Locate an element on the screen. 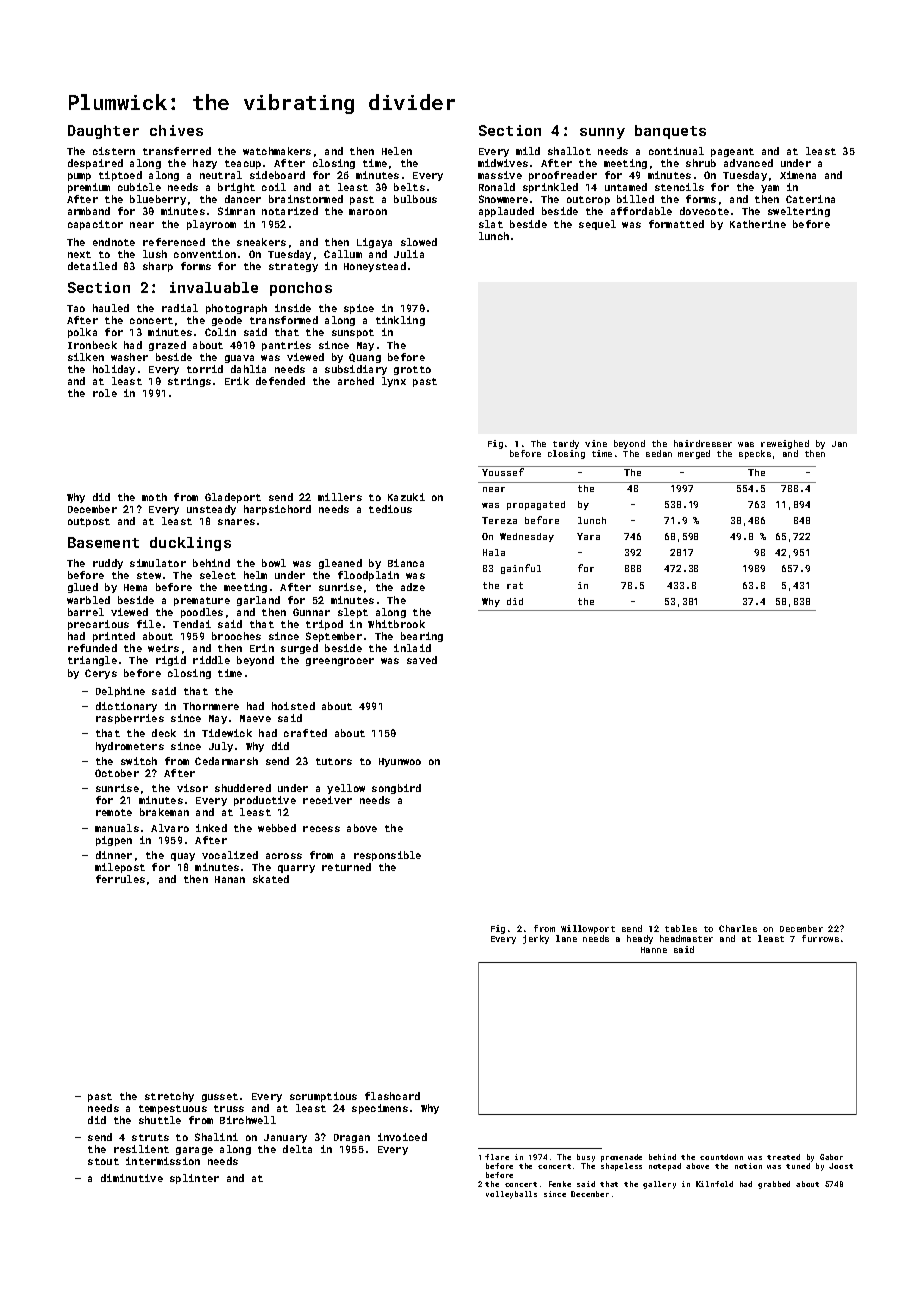 The height and width of the screenshot is (1308, 924). splinter is located at coordinates (194, 1179).
